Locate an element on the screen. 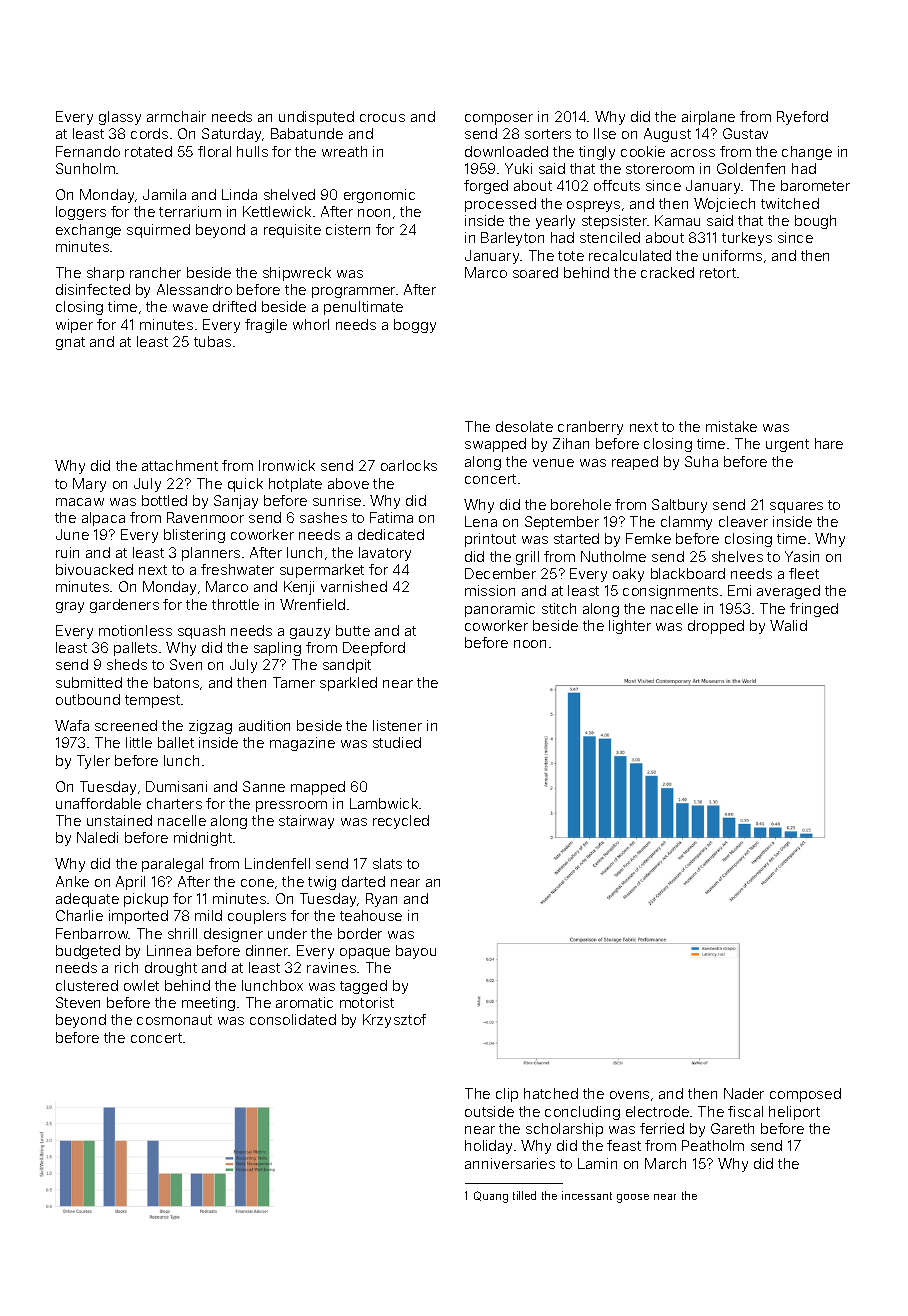 The image size is (908, 1316). dinner is located at coordinates (267, 950).
